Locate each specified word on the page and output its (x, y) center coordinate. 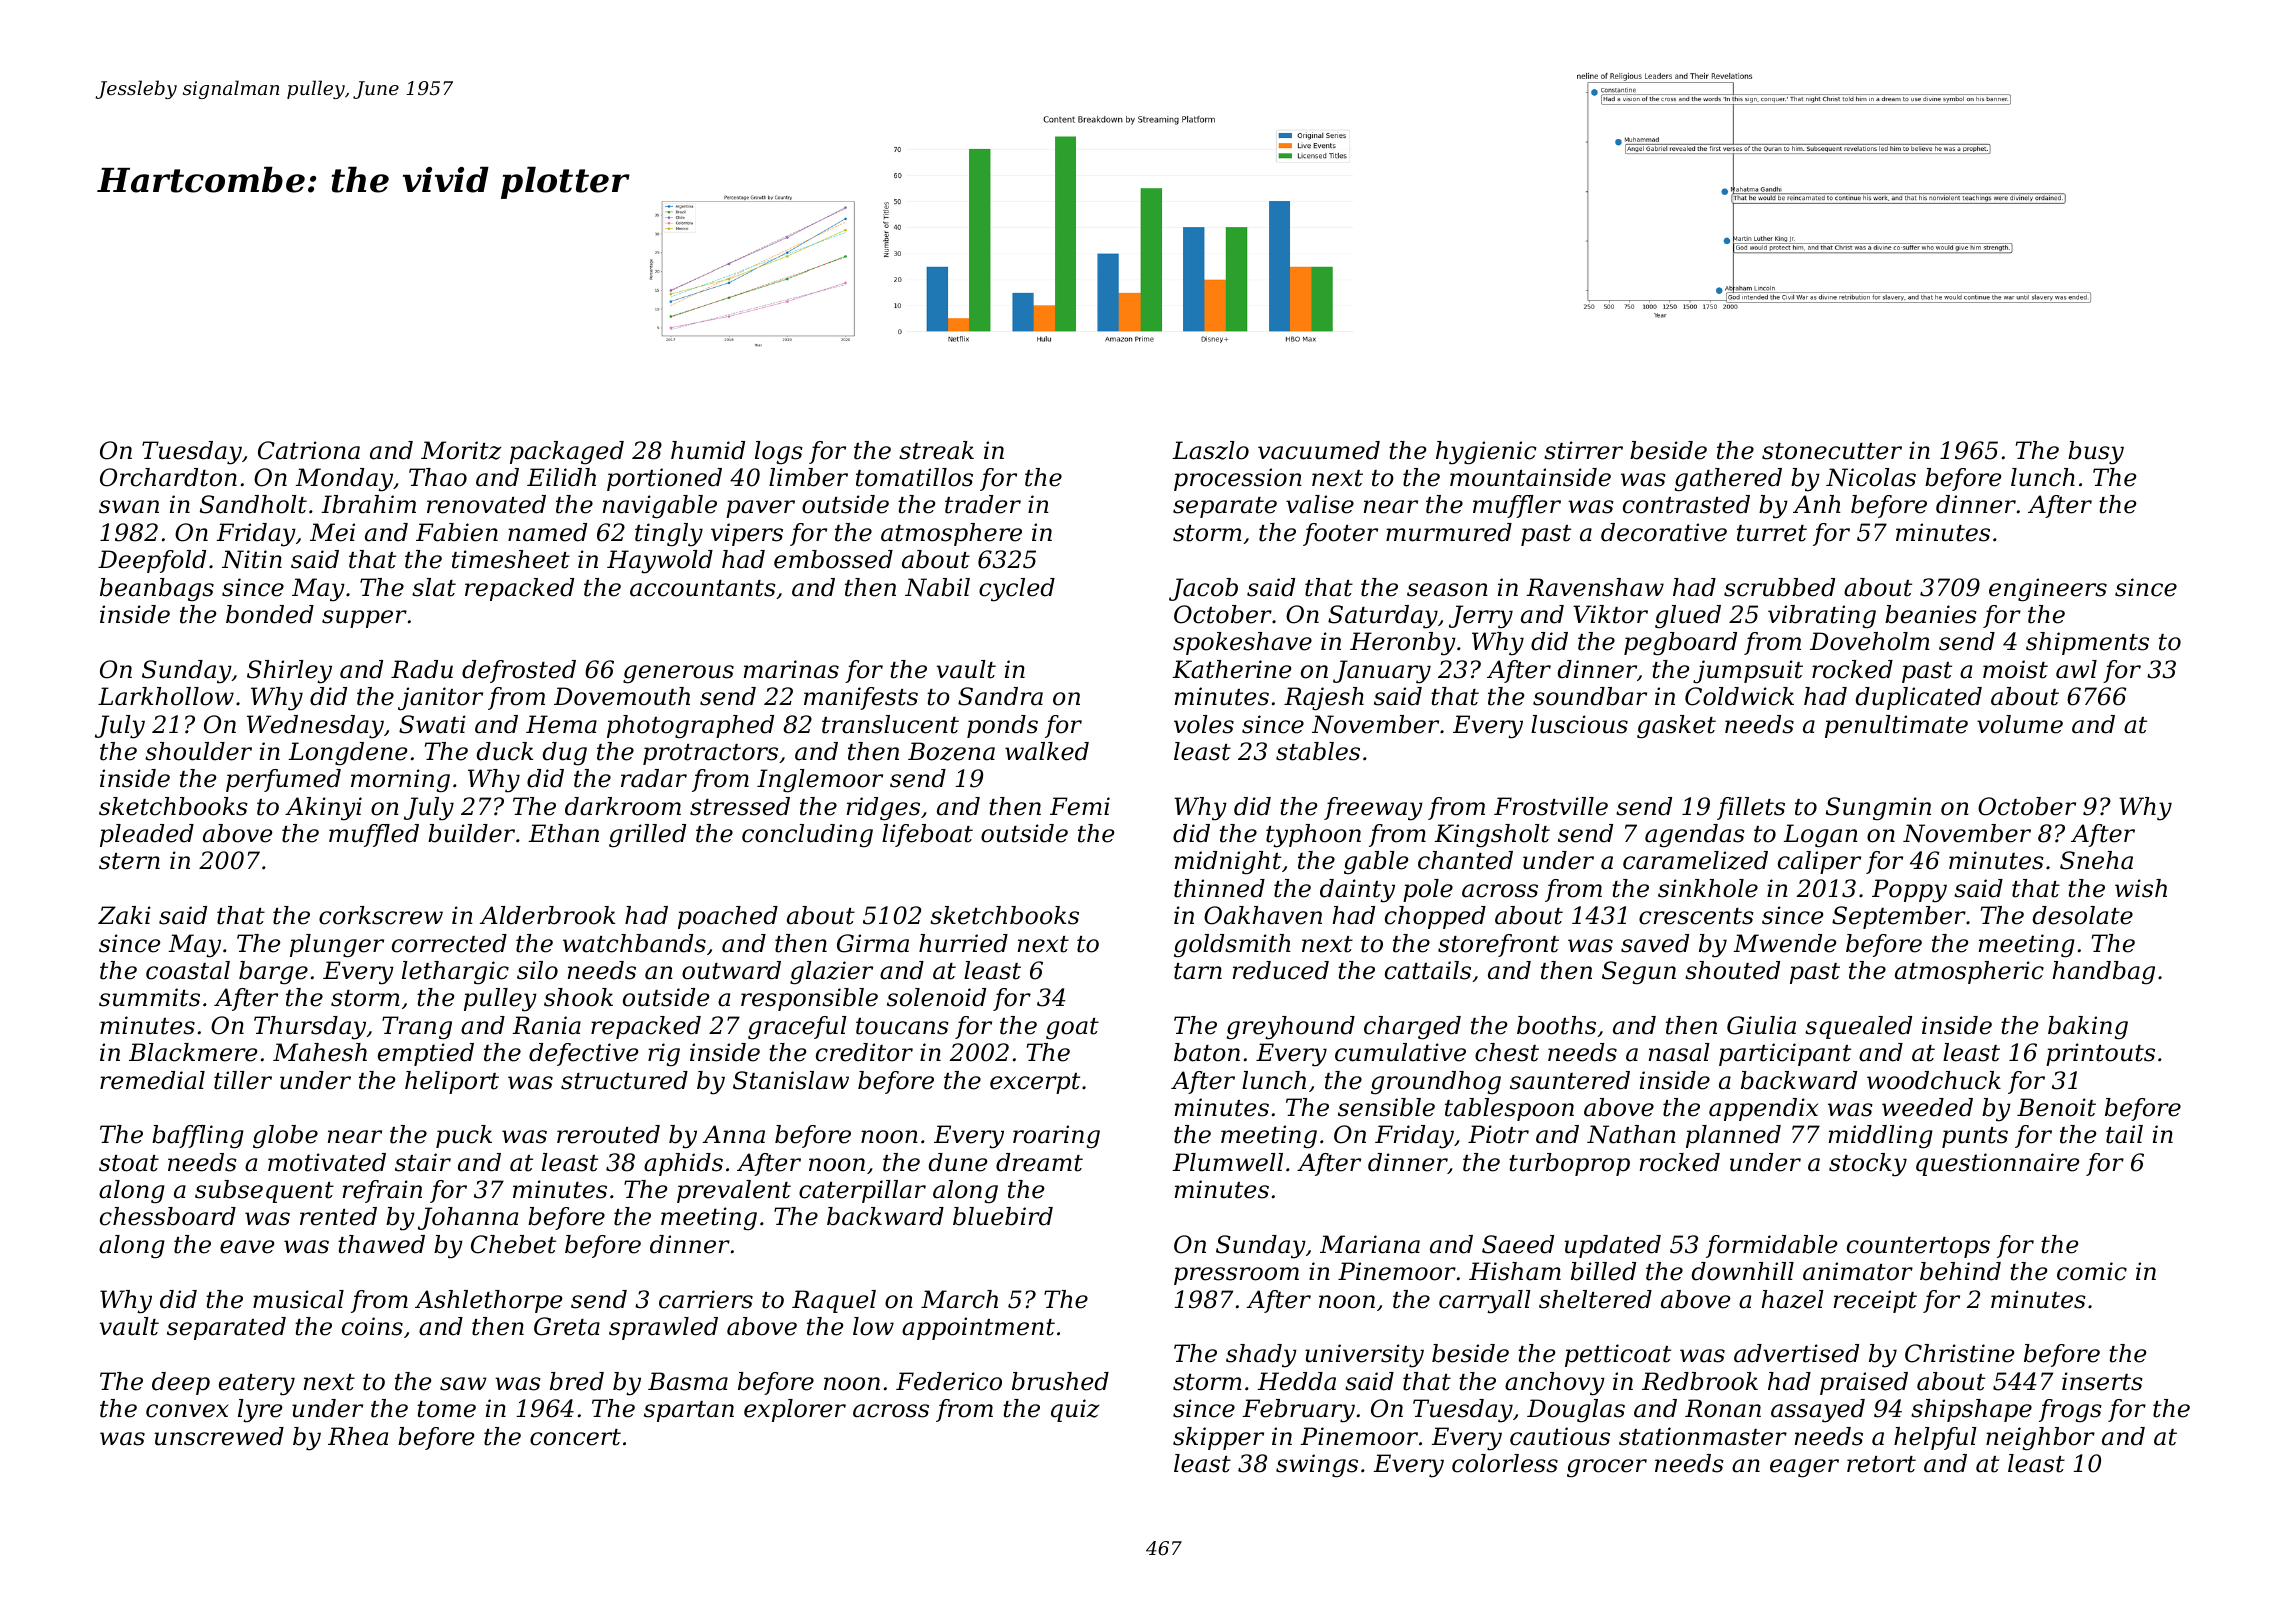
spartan (689, 1411)
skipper (1218, 1438)
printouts (2100, 1054)
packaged (567, 453)
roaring (1056, 1136)
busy (2096, 453)
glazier (831, 973)
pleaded (147, 835)
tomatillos (914, 477)
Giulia (1761, 1025)
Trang (417, 1028)
